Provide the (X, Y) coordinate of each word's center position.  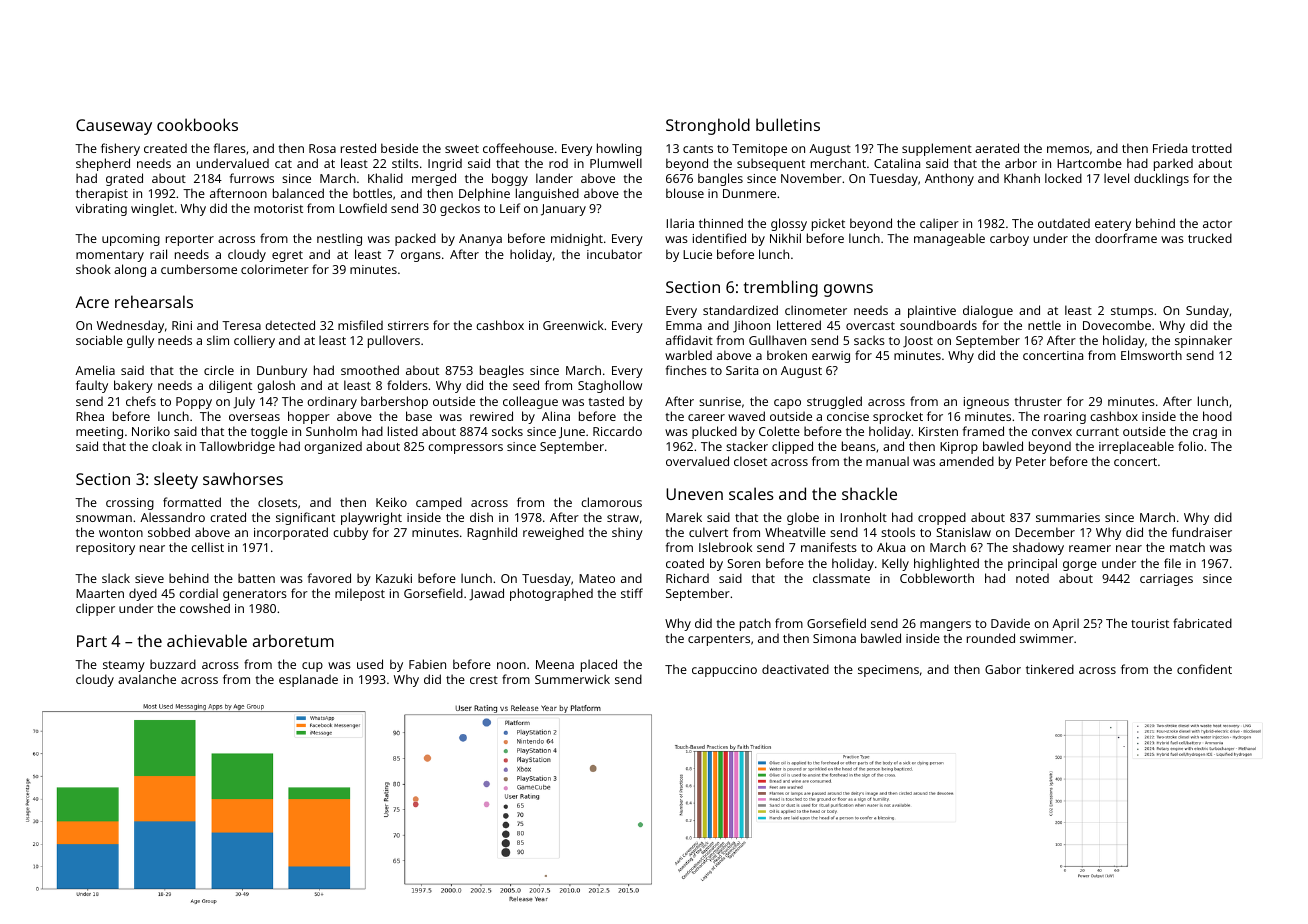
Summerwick (572, 679)
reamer (1090, 548)
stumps (1132, 312)
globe (803, 518)
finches (686, 370)
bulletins (788, 124)
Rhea (90, 416)
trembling (781, 288)
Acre (92, 302)
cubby (350, 533)
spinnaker (1203, 341)
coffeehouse (518, 148)
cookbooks (197, 124)
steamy (124, 666)
